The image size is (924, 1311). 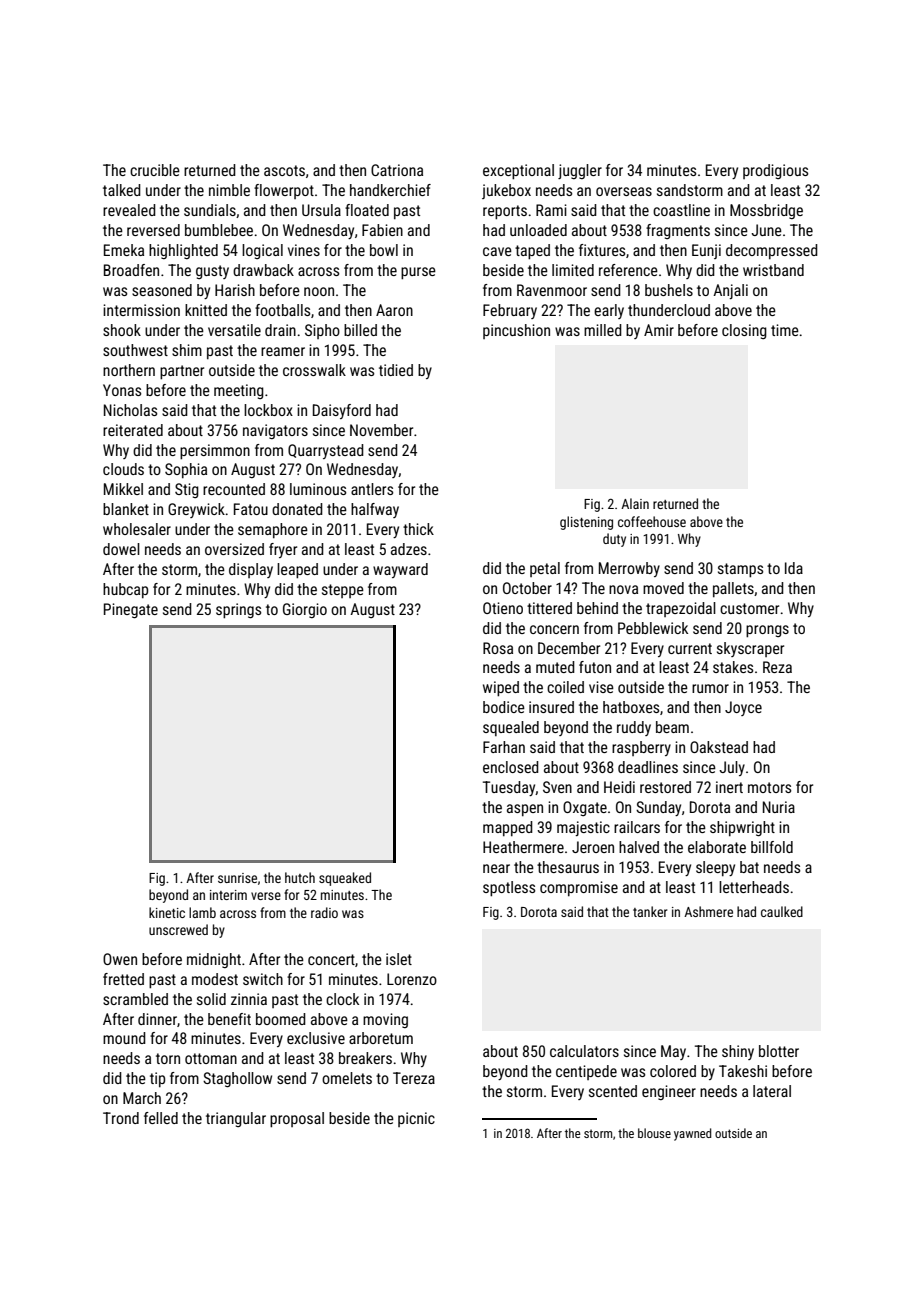 I want to click on thick, so click(x=418, y=529).
